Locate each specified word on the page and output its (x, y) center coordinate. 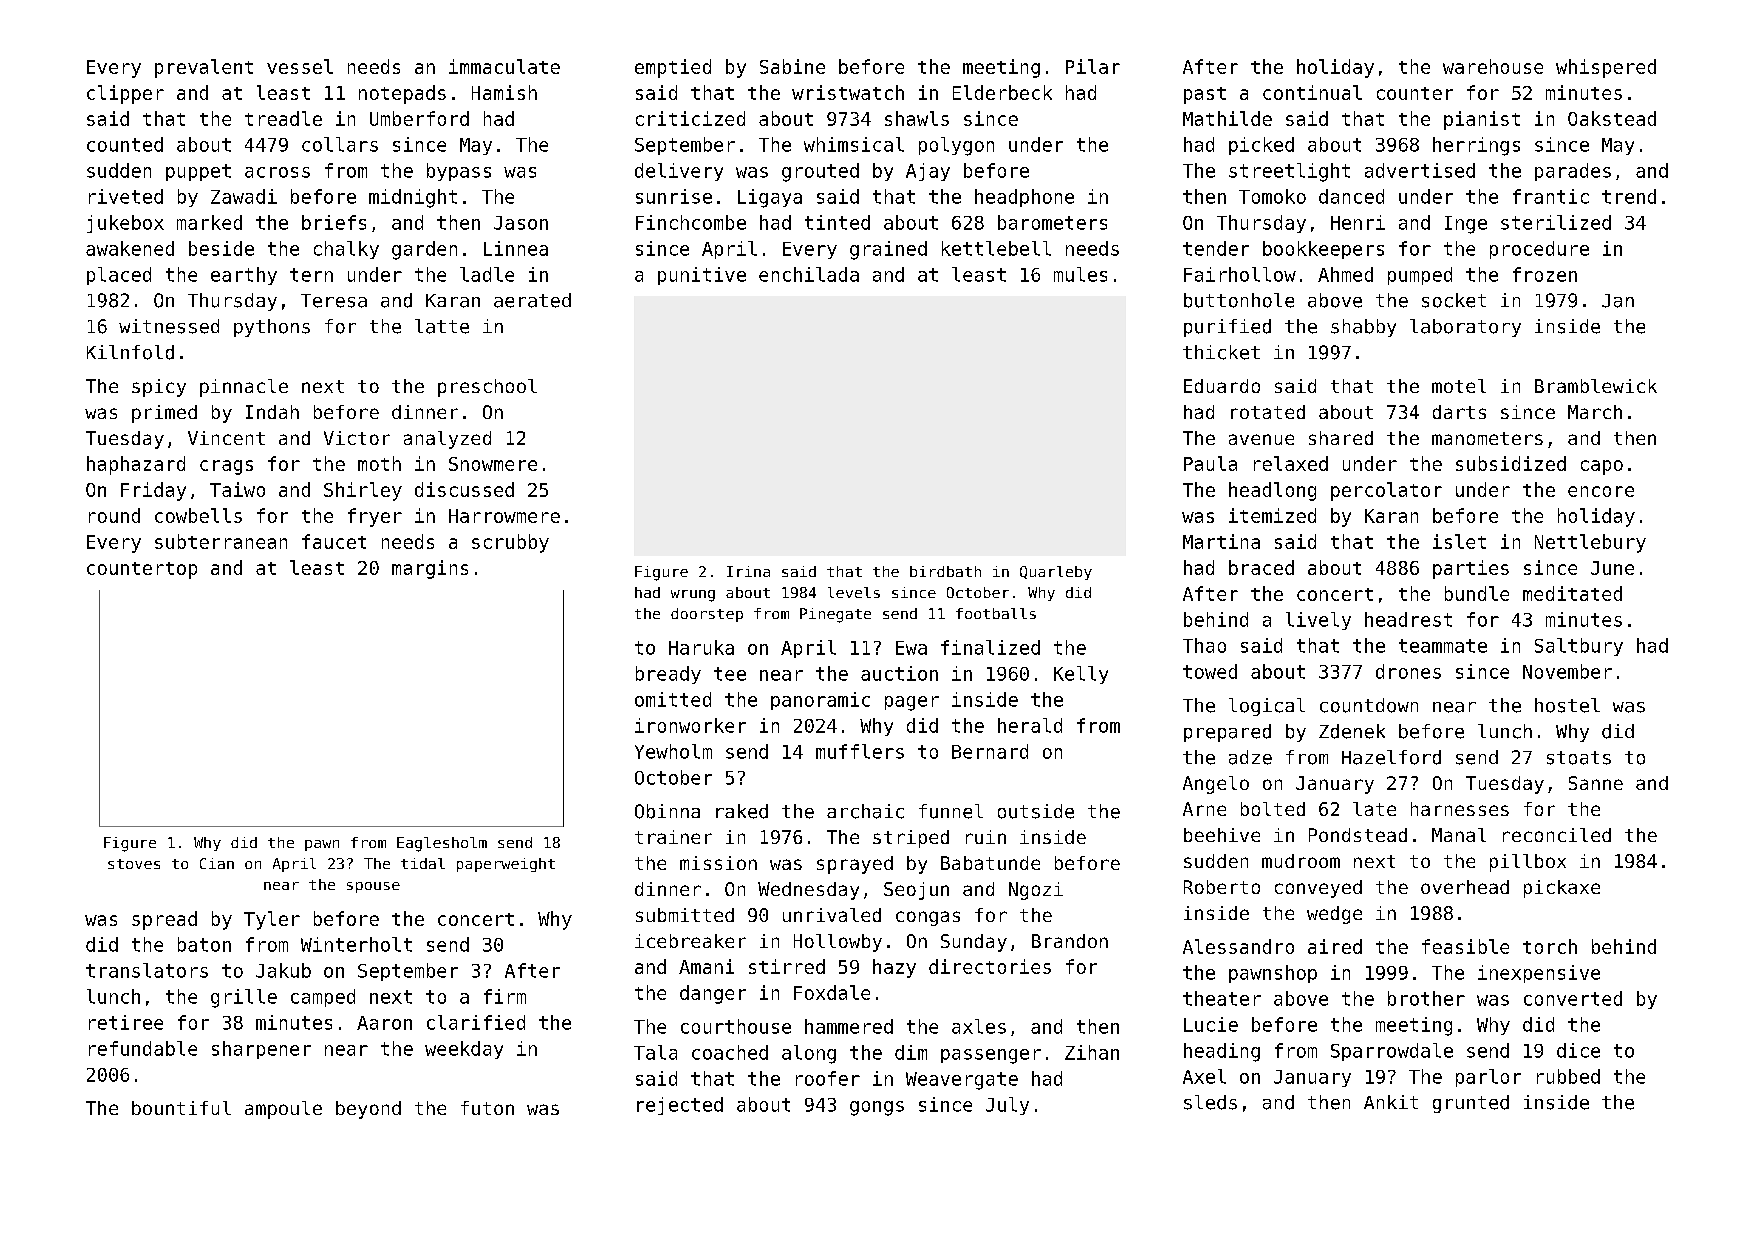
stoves (134, 864)
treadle (283, 118)
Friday (153, 491)
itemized (1272, 515)
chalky (346, 250)
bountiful (181, 1108)
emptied (673, 68)
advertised (1420, 170)
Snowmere (493, 464)
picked (1261, 146)
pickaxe (1562, 889)
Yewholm (673, 751)
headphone (1024, 198)
